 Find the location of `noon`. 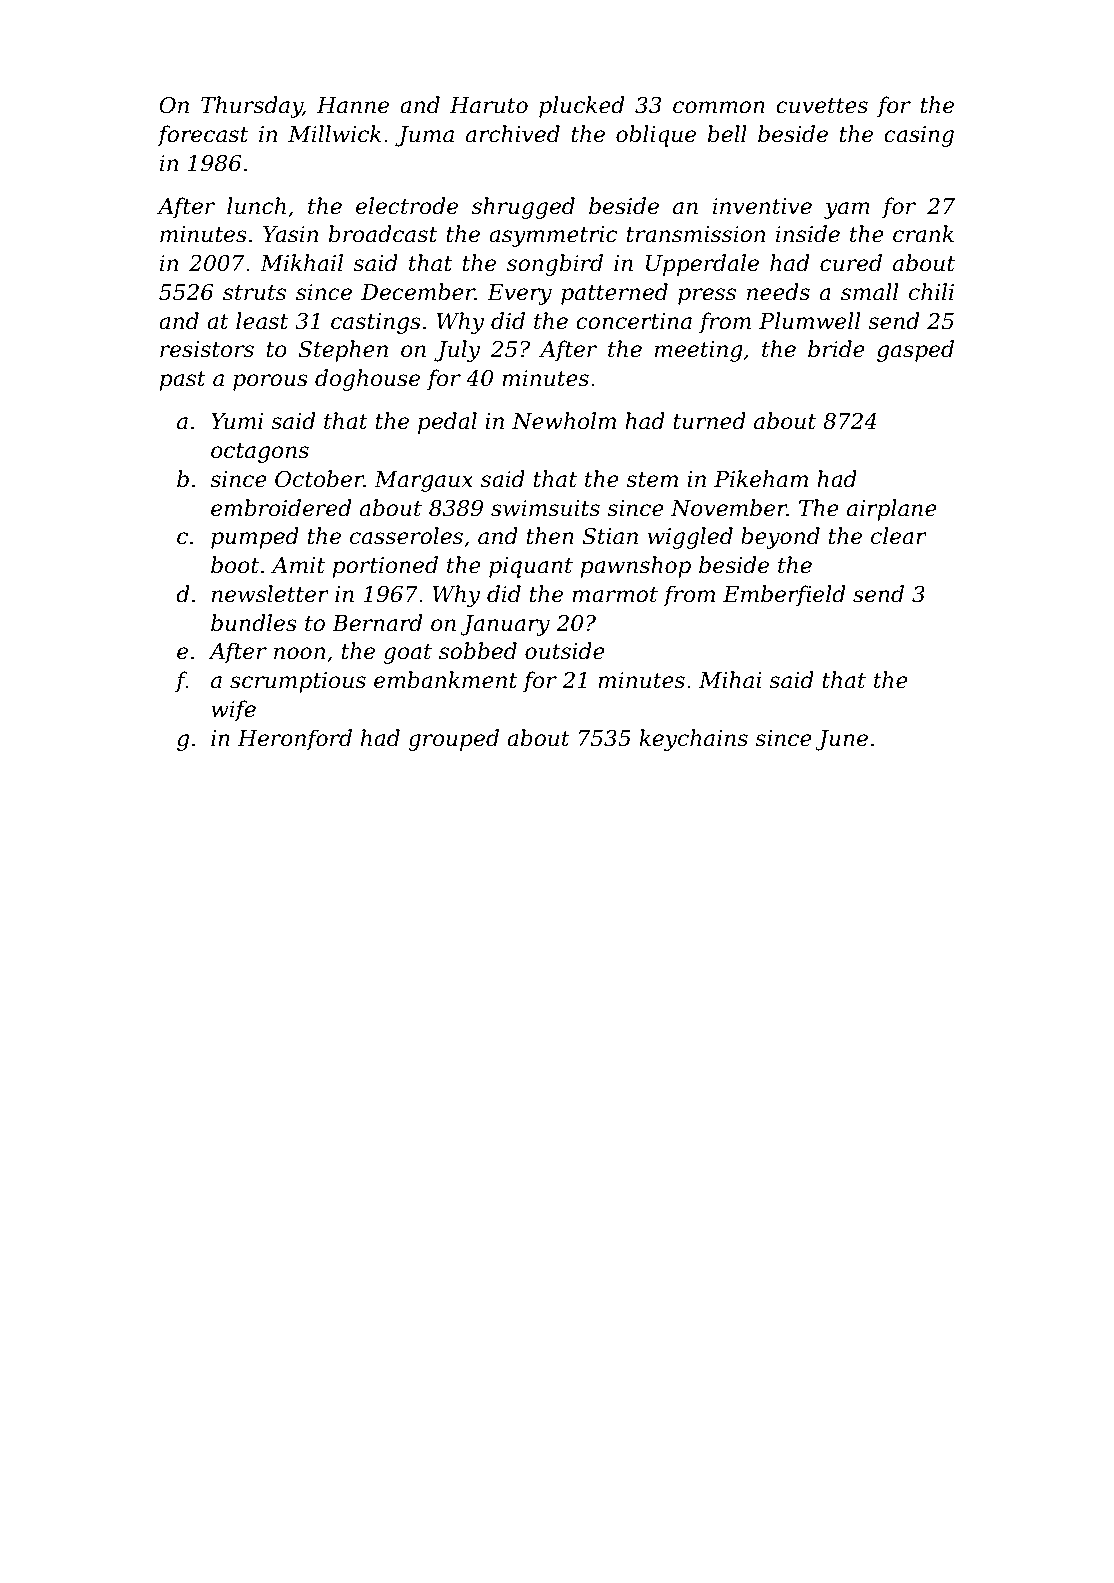

noon is located at coordinates (299, 653).
